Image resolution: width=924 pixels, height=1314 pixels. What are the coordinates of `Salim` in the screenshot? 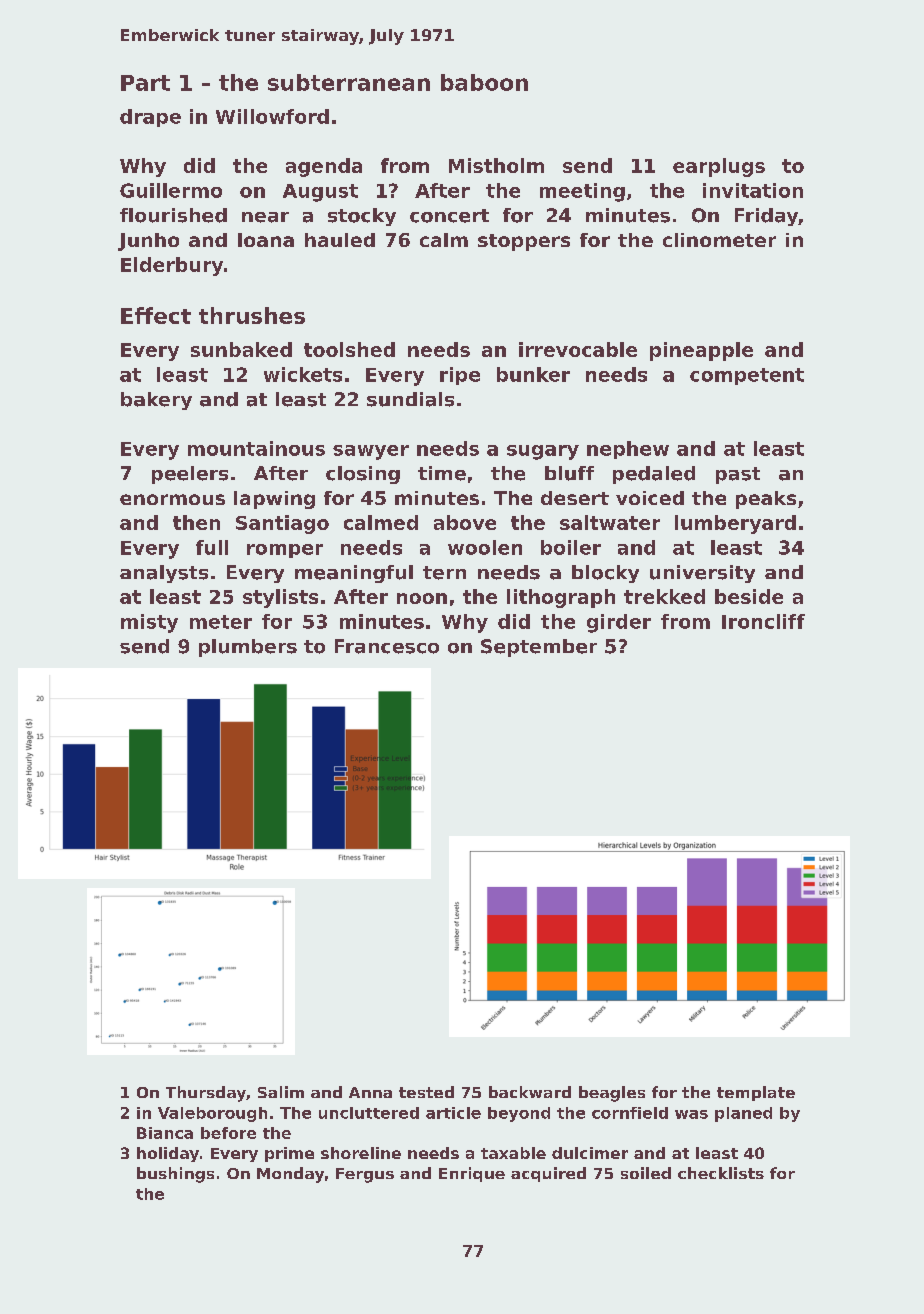 It's located at (281, 1092).
